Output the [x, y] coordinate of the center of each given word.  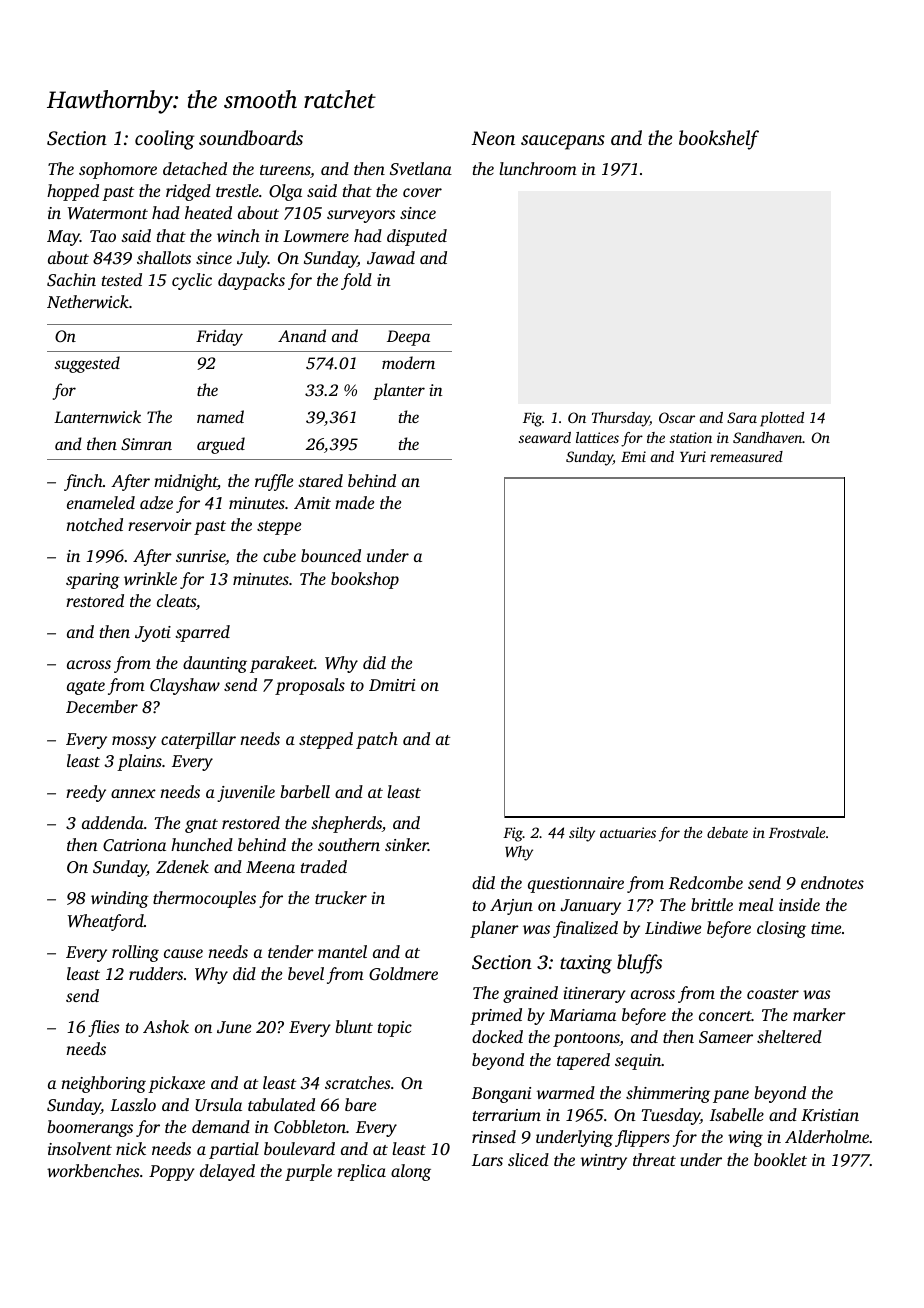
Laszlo [133, 1104]
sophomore [118, 170]
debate [727, 832]
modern [408, 362]
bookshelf [719, 140]
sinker [406, 844]
